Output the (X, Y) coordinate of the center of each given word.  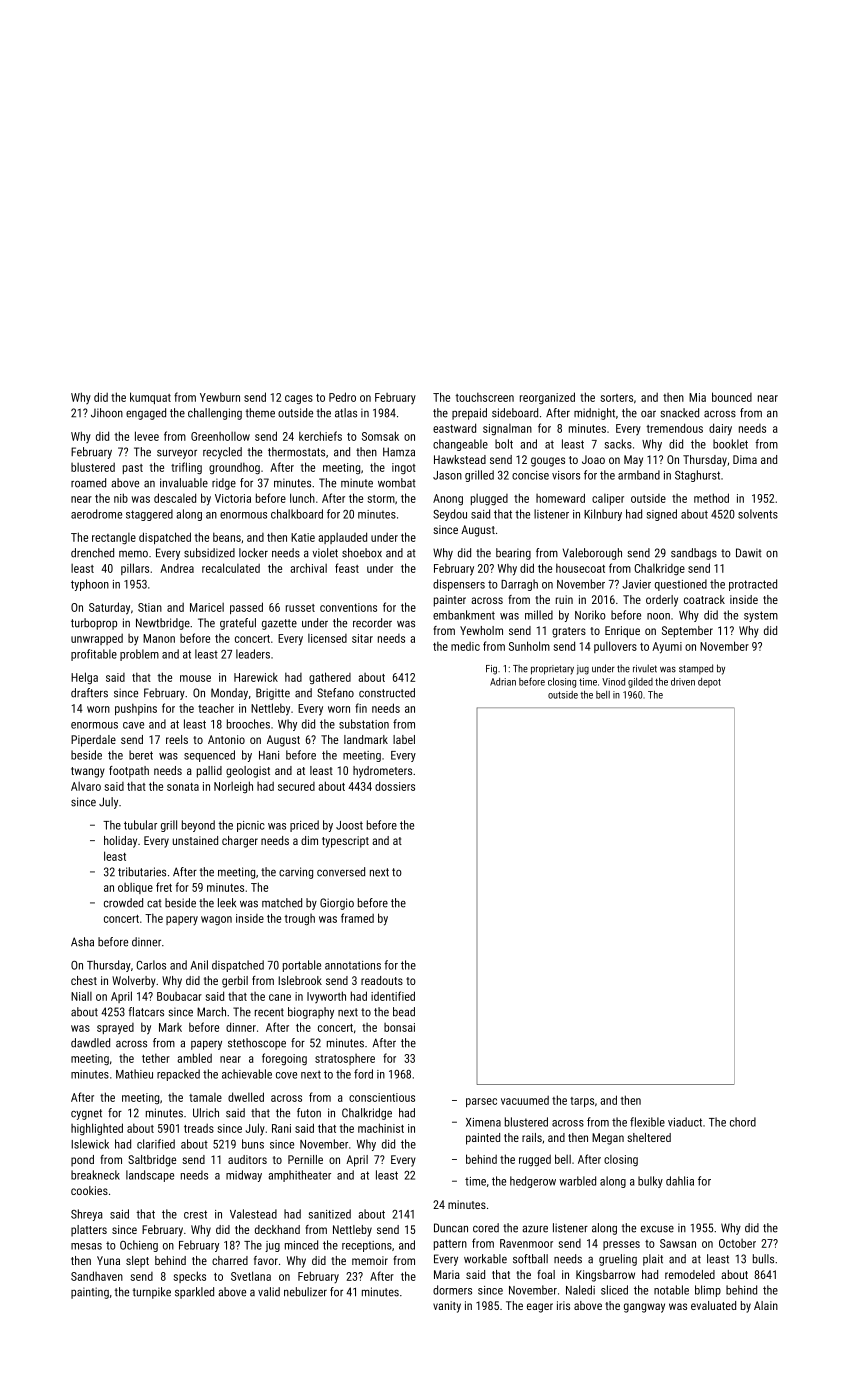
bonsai (399, 1027)
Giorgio (337, 904)
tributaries (142, 872)
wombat (397, 483)
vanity (447, 1307)
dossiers (395, 786)
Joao (593, 459)
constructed (387, 693)
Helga (84, 678)
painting (90, 1293)
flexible (647, 1122)
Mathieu (134, 1074)
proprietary (552, 670)
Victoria (233, 498)
